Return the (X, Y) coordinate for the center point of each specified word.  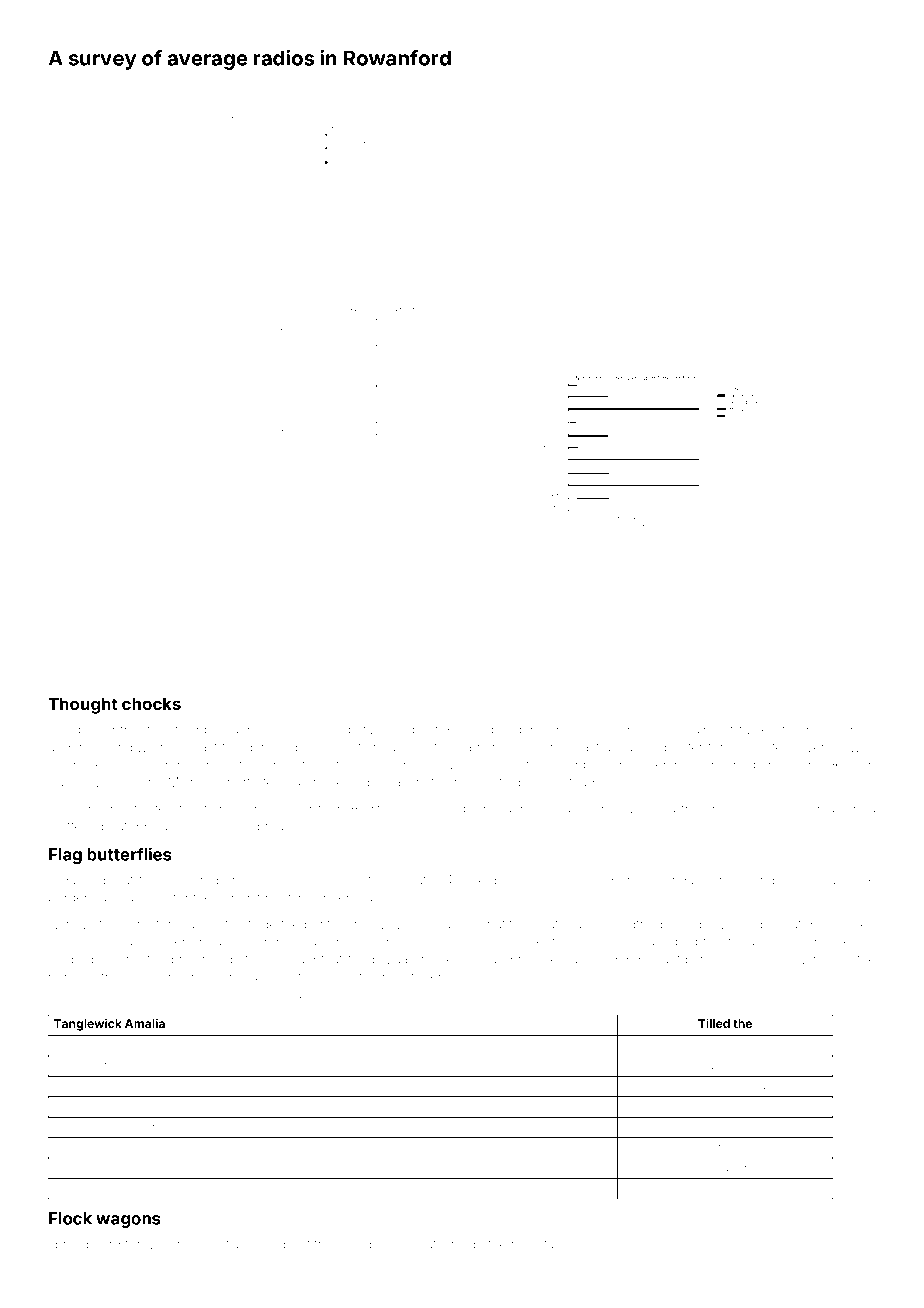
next (181, 1045)
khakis (857, 924)
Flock (70, 1218)
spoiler (440, 1002)
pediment (705, 731)
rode (174, 747)
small (730, 1187)
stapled (378, 731)
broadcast (281, 1244)
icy (358, 944)
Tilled (714, 1023)
